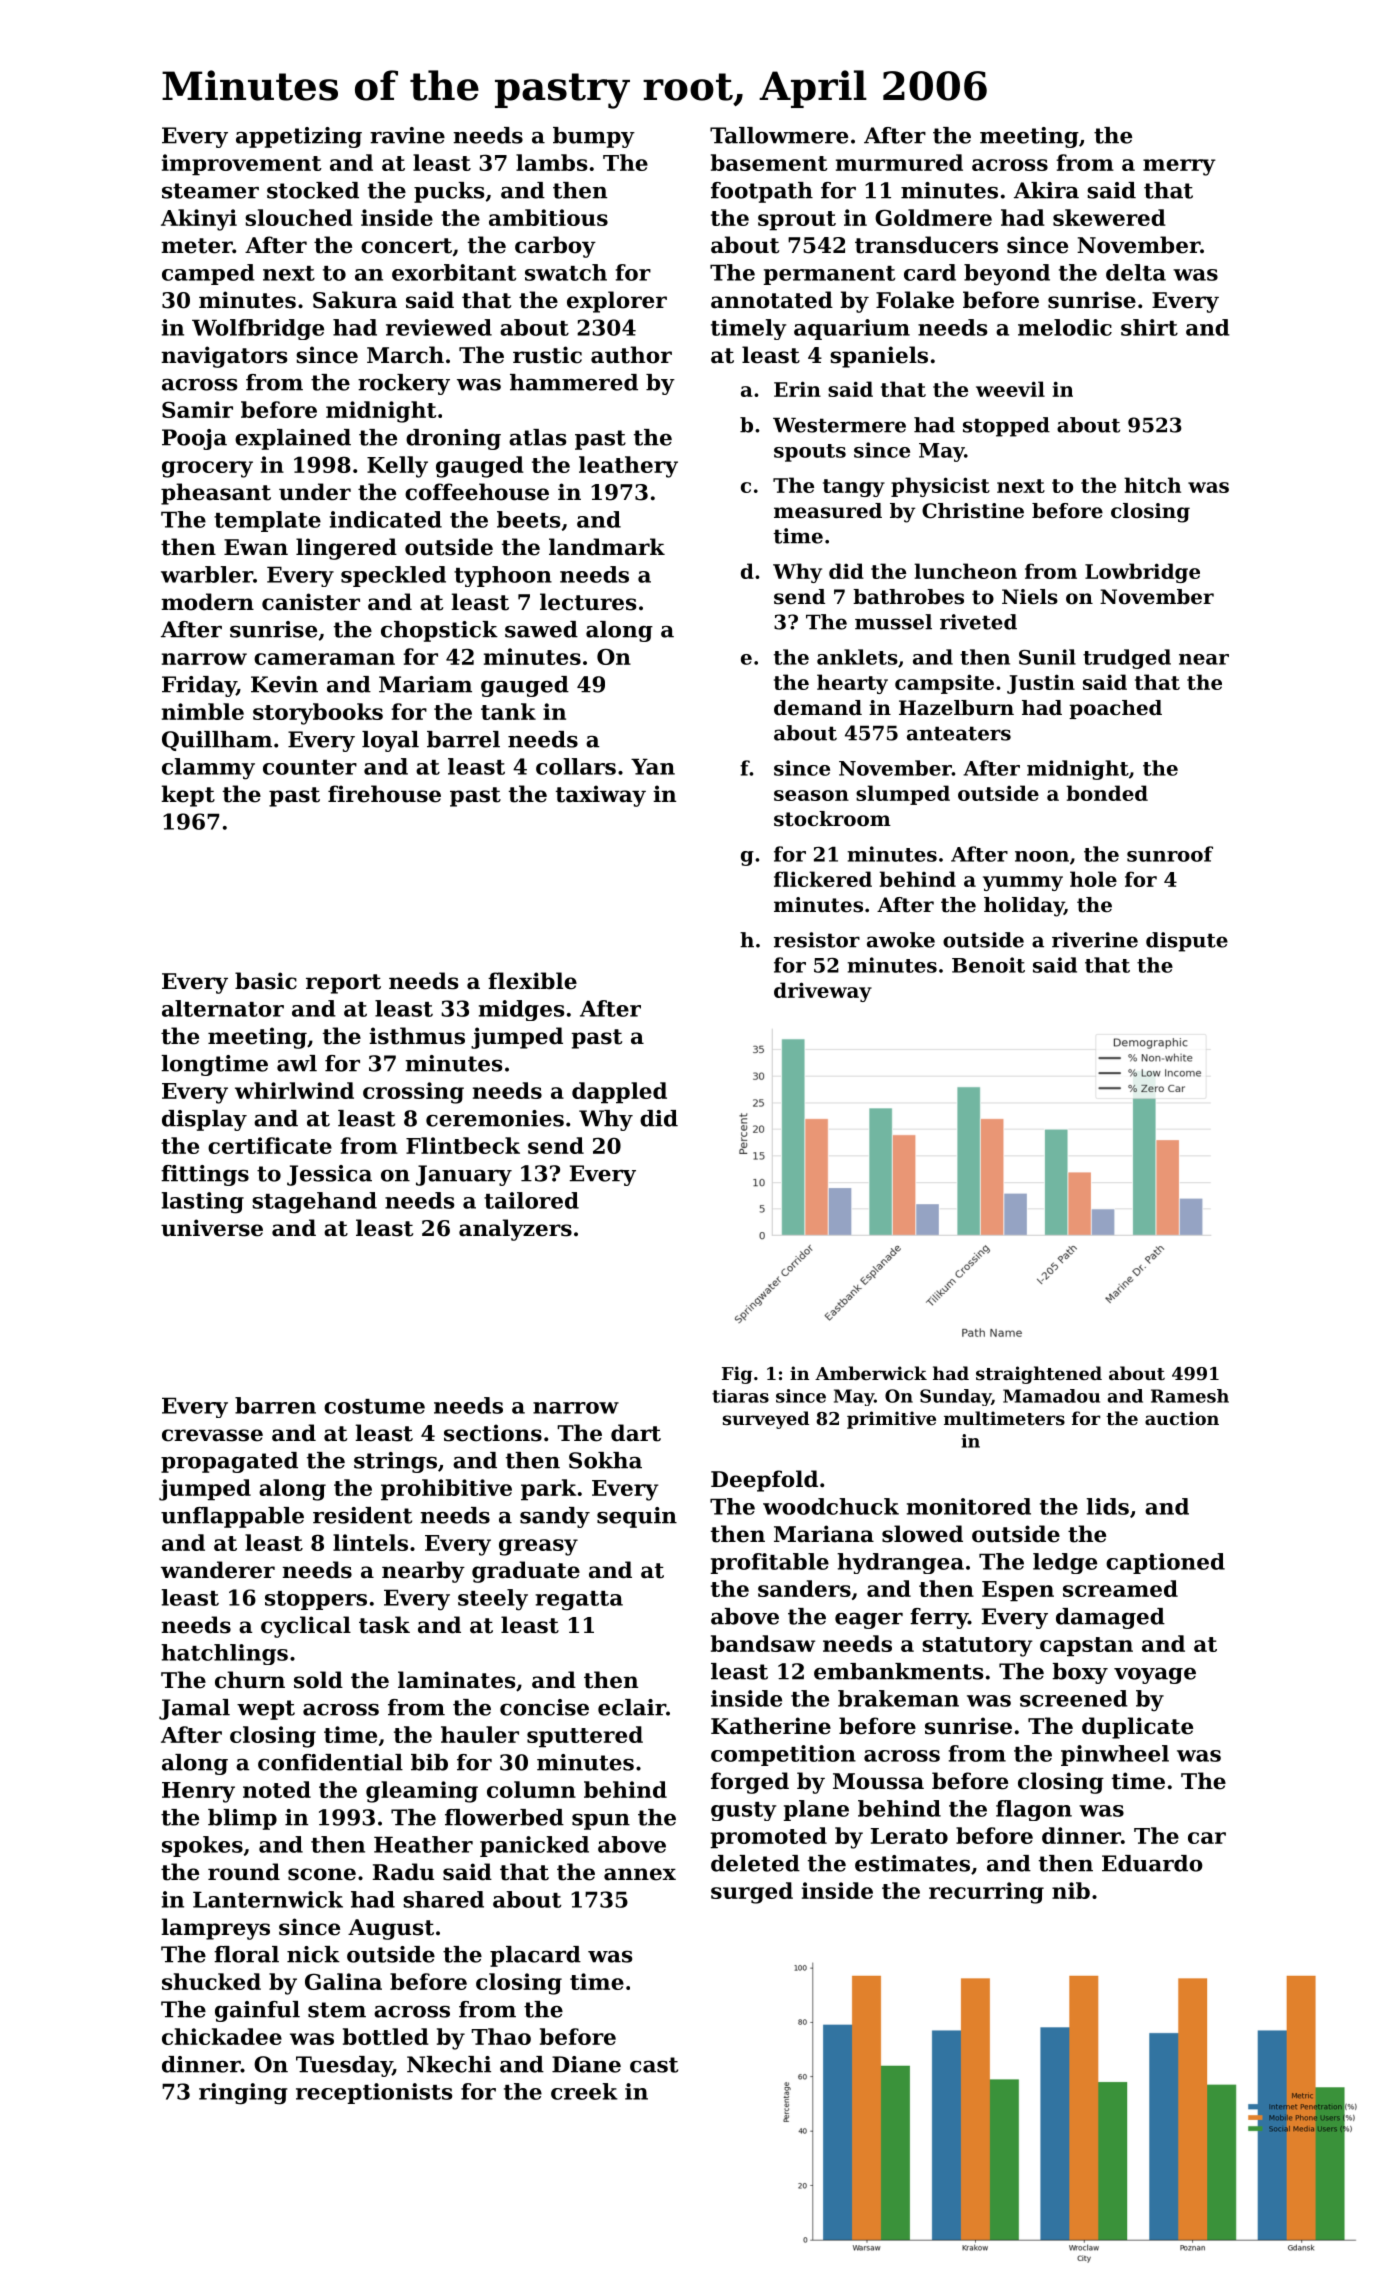 This document has width=1392, height=2293. Describe the element at coordinates (202, 1846) in the document. I see `spokes` at that location.
